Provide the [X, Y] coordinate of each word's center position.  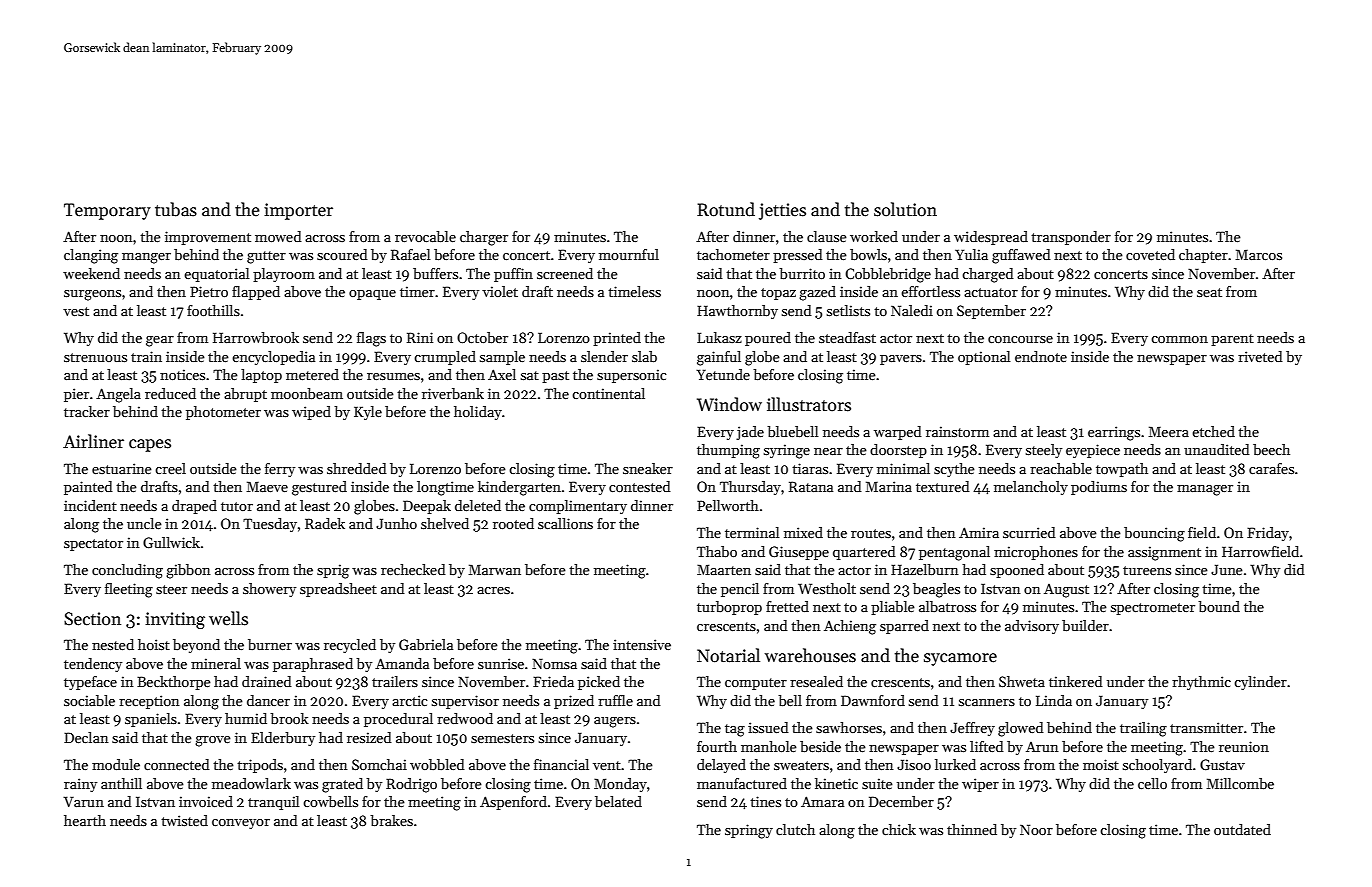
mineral [216, 663]
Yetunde [723, 374]
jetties [782, 211]
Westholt [827, 588]
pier [76, 395]
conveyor [241, 824]
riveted [1260, 356]
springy [749, 831]
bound [1219, 606]
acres [493, 590]
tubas [176, 209]
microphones [1036, 553]
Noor [1036, 829]
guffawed [1021, 256]
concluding [127, 571]
